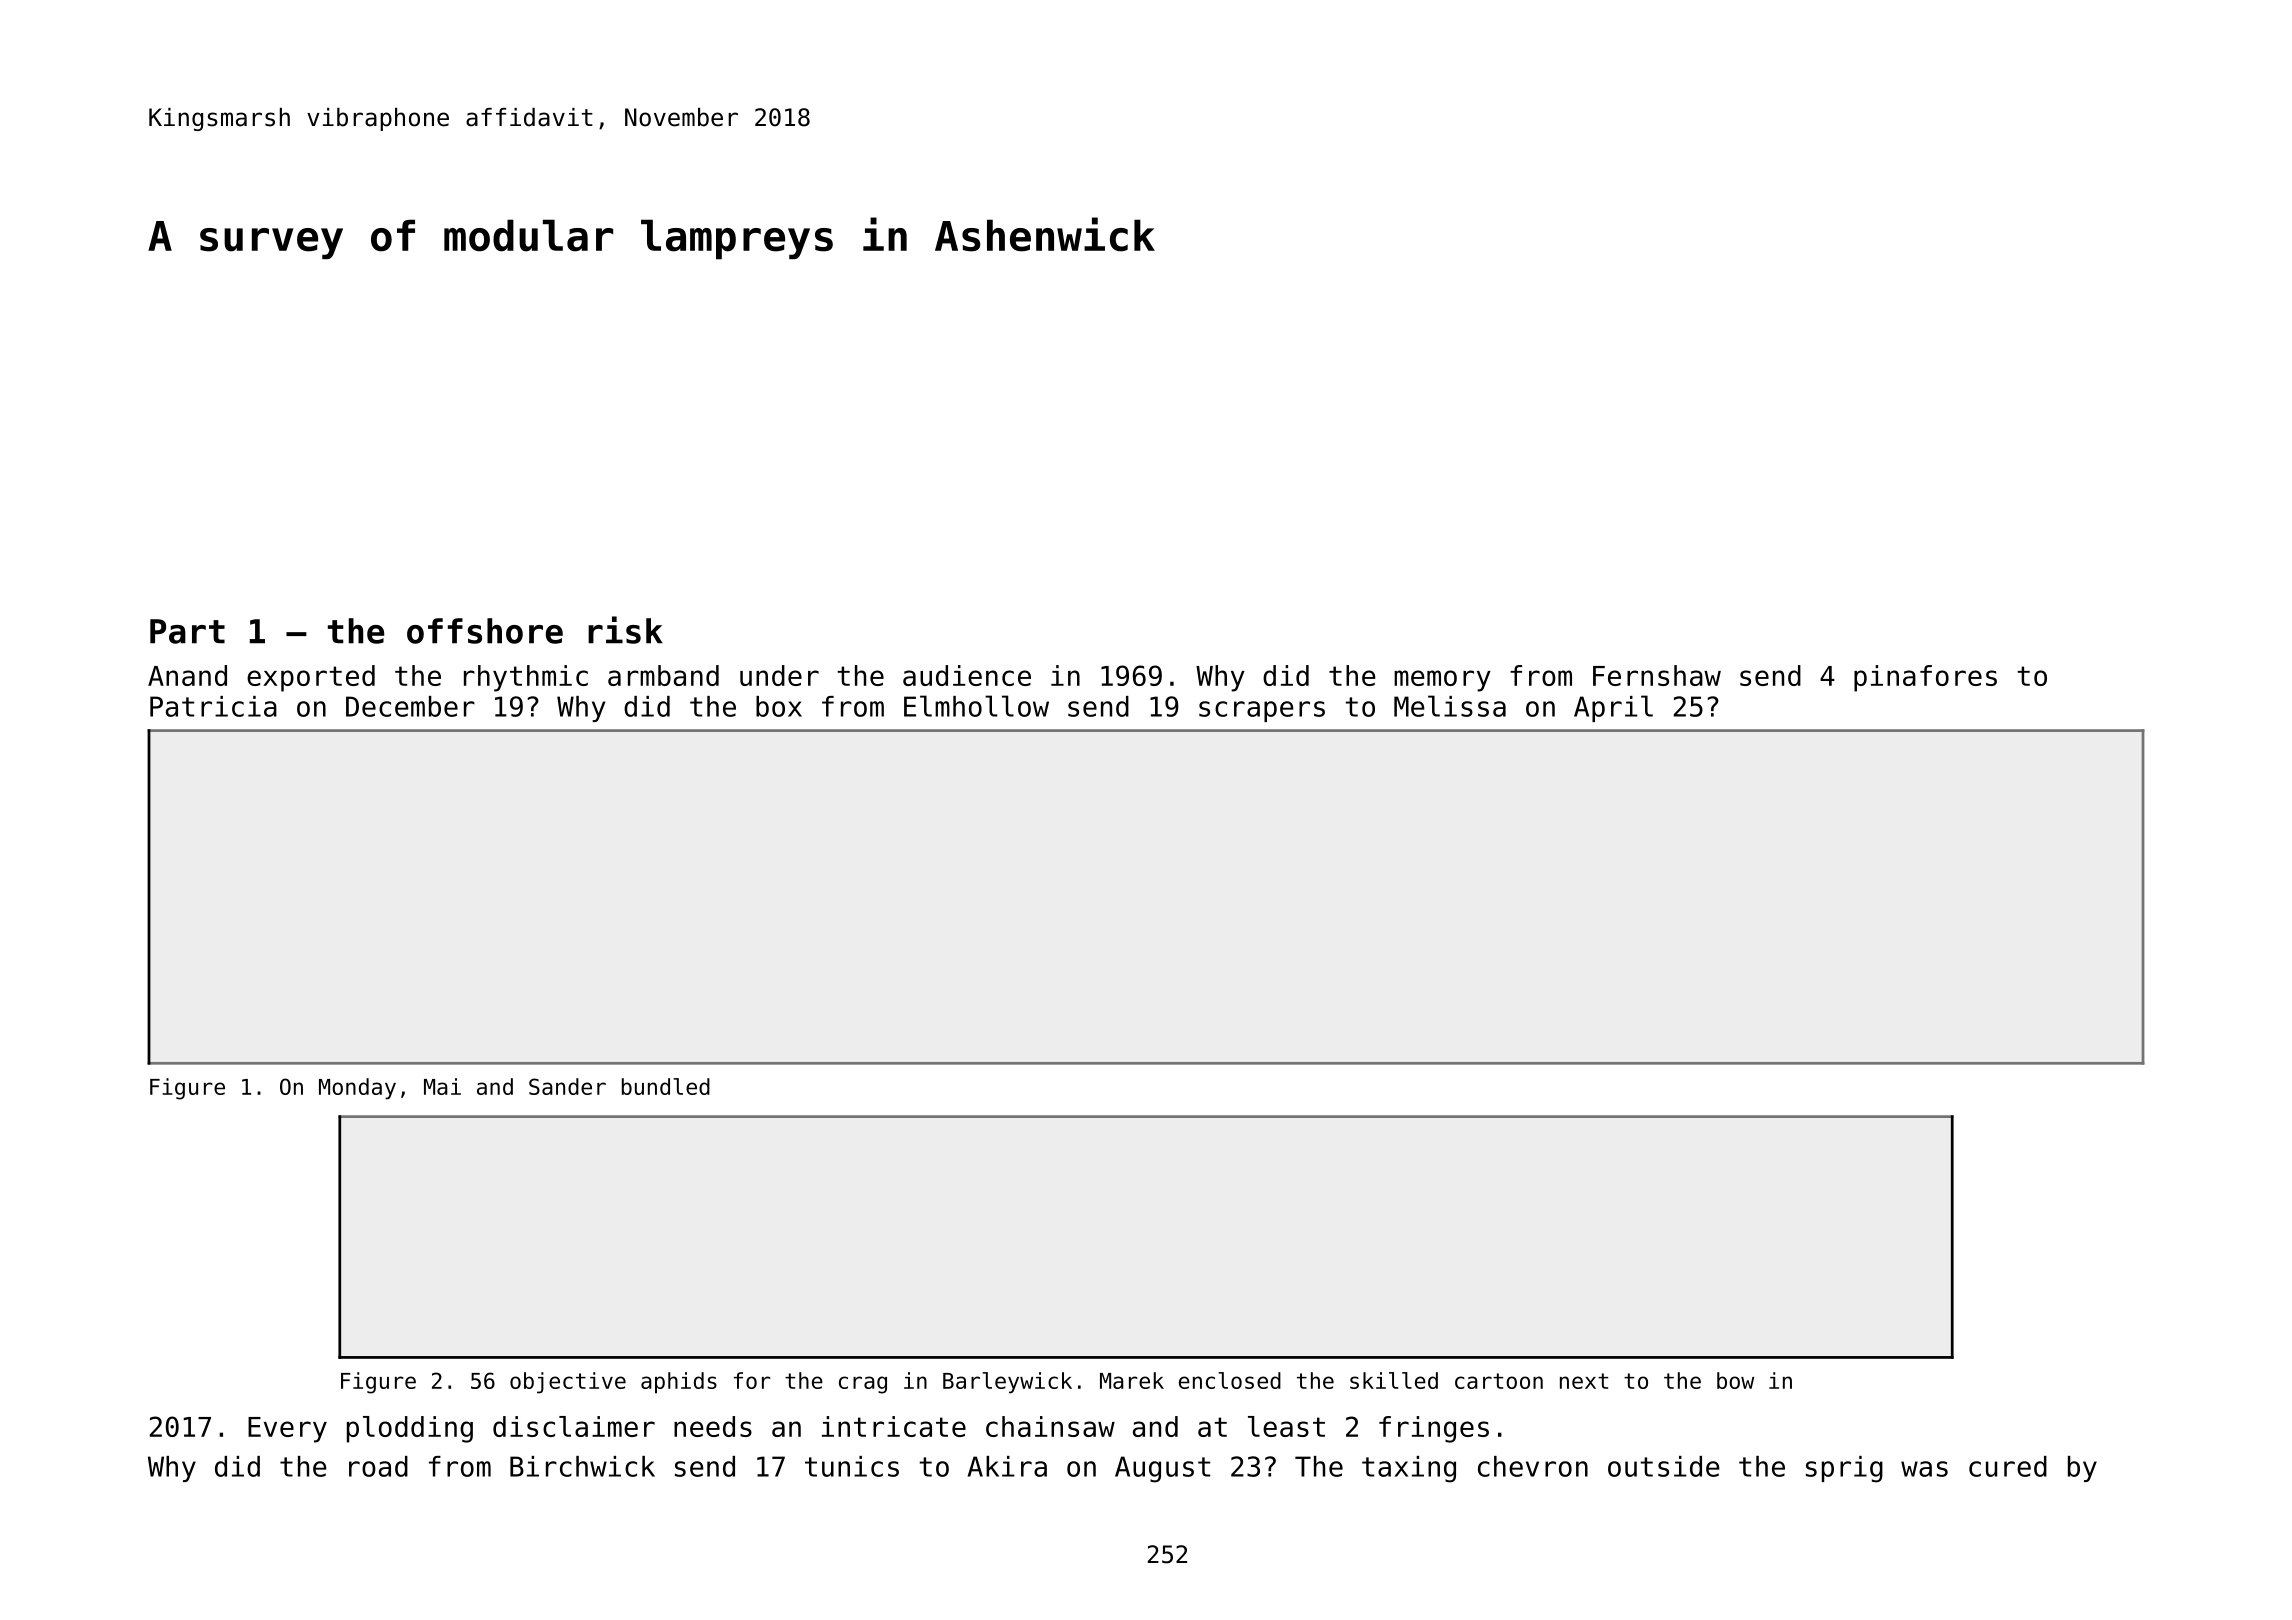  Describe the element at coordinates (1657, 675) in the image. I see `Fernshaw` at that location.
